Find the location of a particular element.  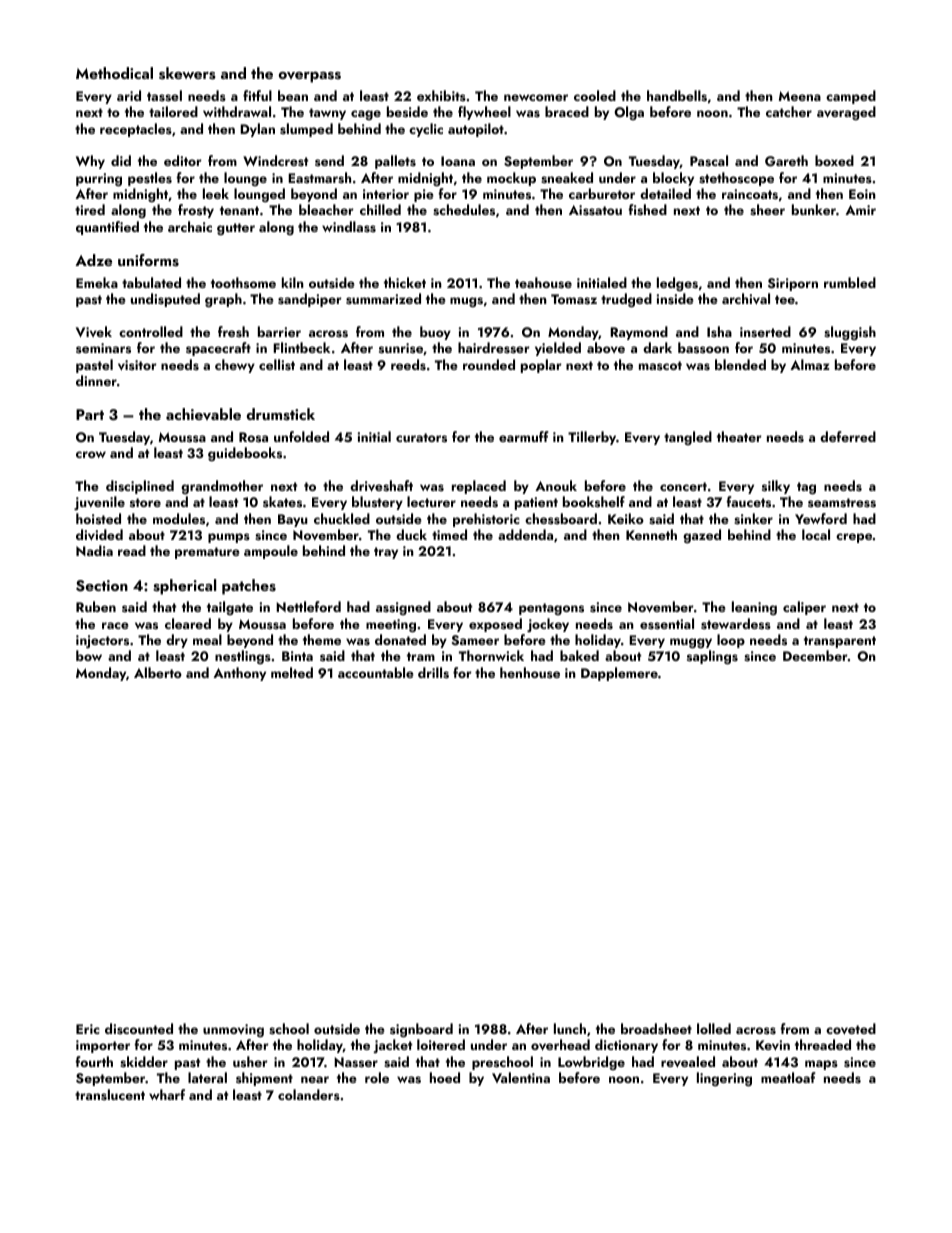

Valentina is located at coordinates (521, 1077).
